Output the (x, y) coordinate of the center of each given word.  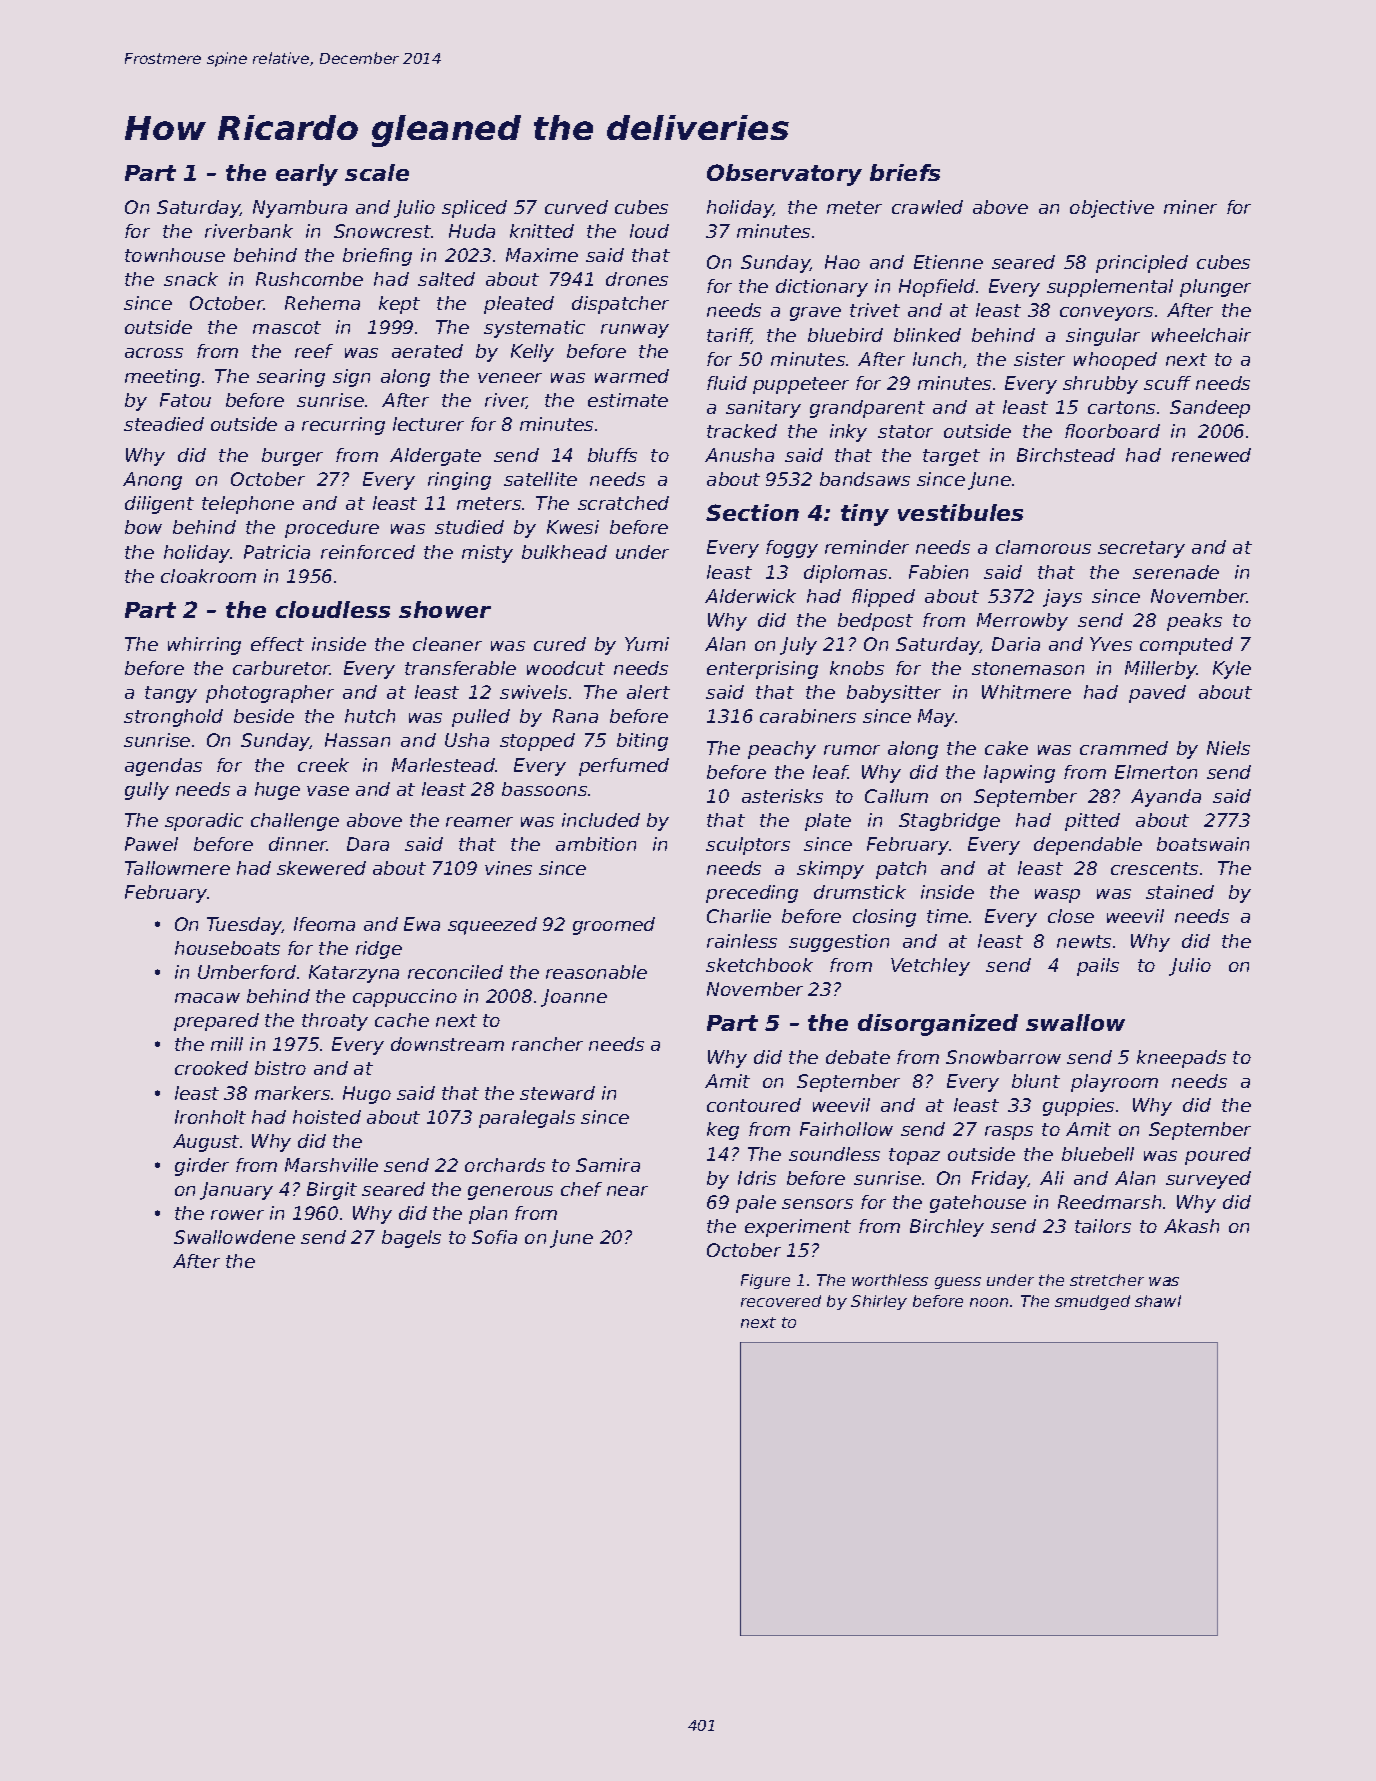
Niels (1228, 748)
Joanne (574, 998)
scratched (623, 503)
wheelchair (1201, 335)
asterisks (782, 796)
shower (445, 609)
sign (351, 378)
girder (202, 1167)
